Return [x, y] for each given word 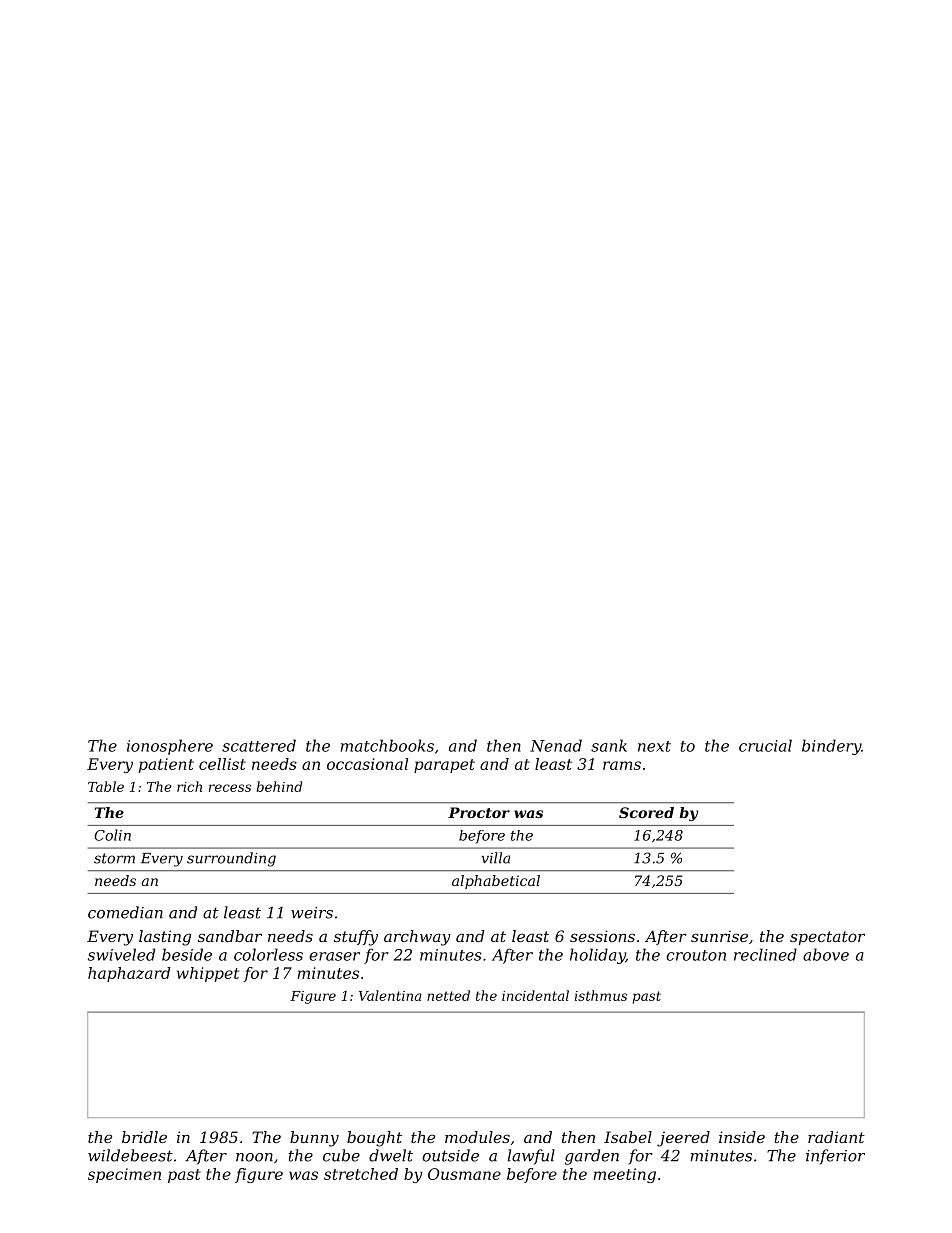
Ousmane [464, 1174]
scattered [259, 745]
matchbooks [387, 745]
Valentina [390, 995]
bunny [314, 1139]
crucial [765, 745]
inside [742, 1137]
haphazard [129, 974]
